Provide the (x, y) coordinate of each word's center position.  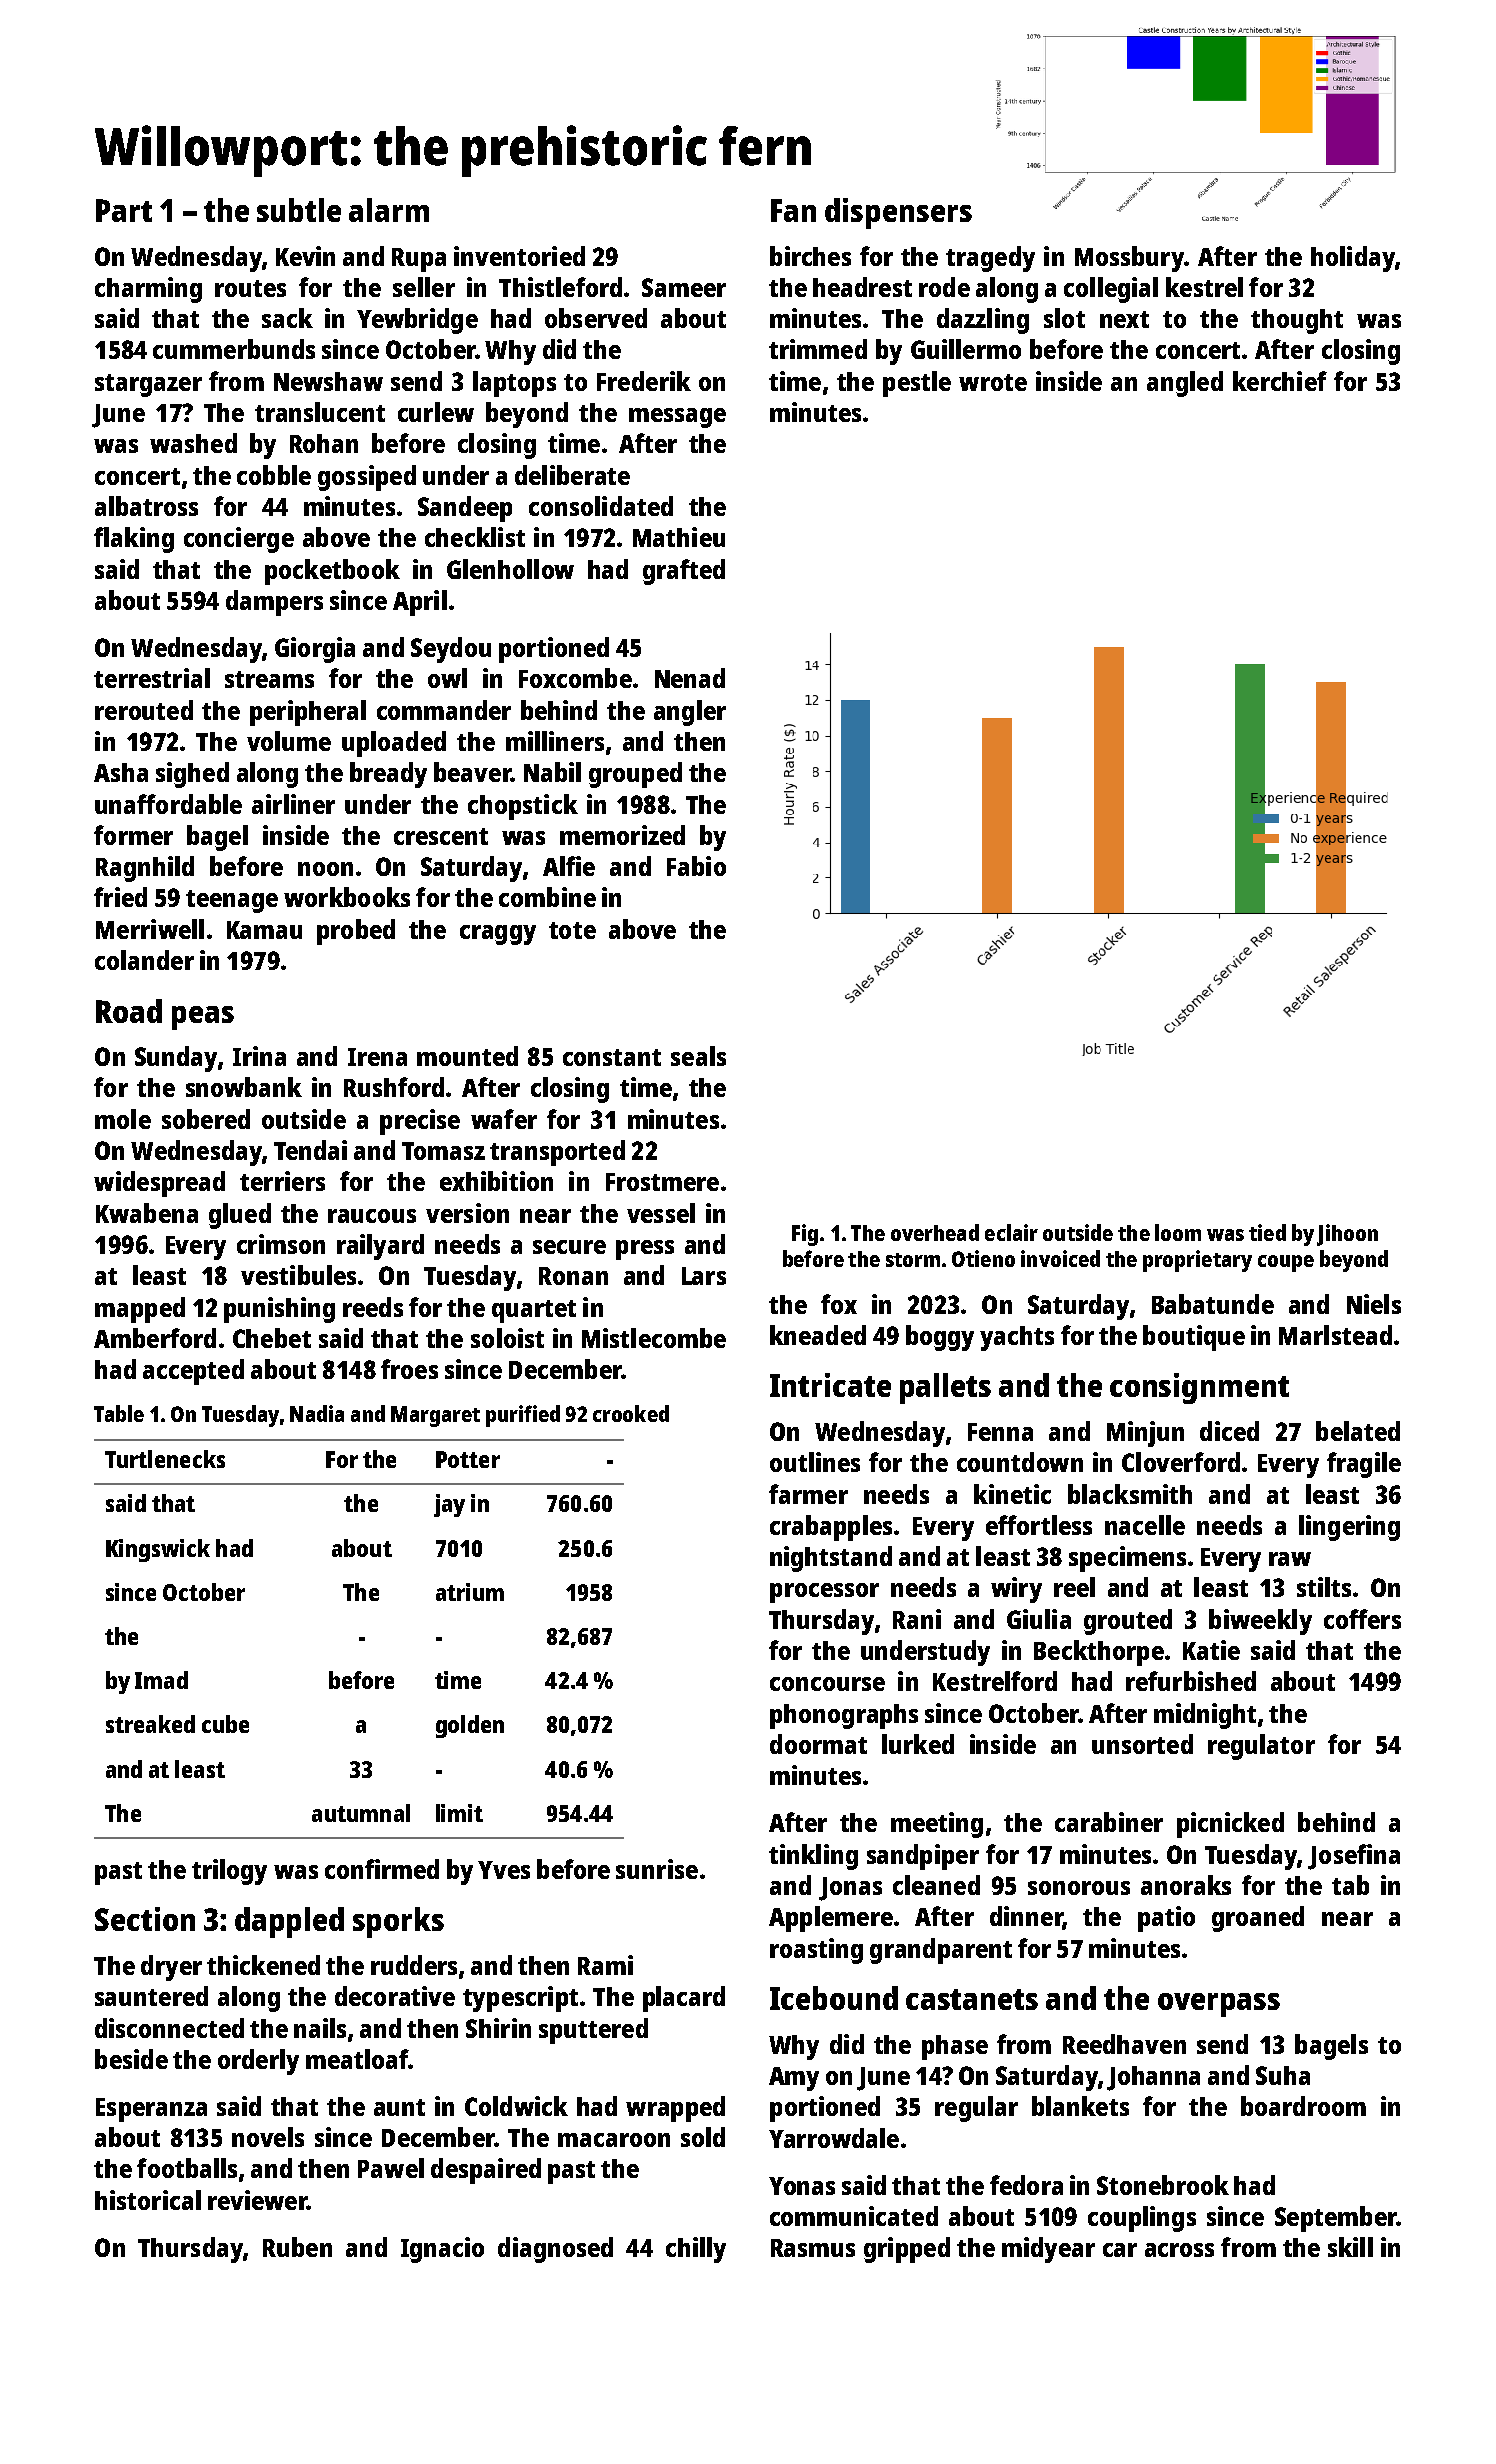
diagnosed (555, 2250)
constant (612, 1057)
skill (1350, 2247)
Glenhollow (510, 569)
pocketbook (332, 572)
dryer (171, 1968)
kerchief (1280, 381)
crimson (281, 1244)
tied (1267, 1232)
